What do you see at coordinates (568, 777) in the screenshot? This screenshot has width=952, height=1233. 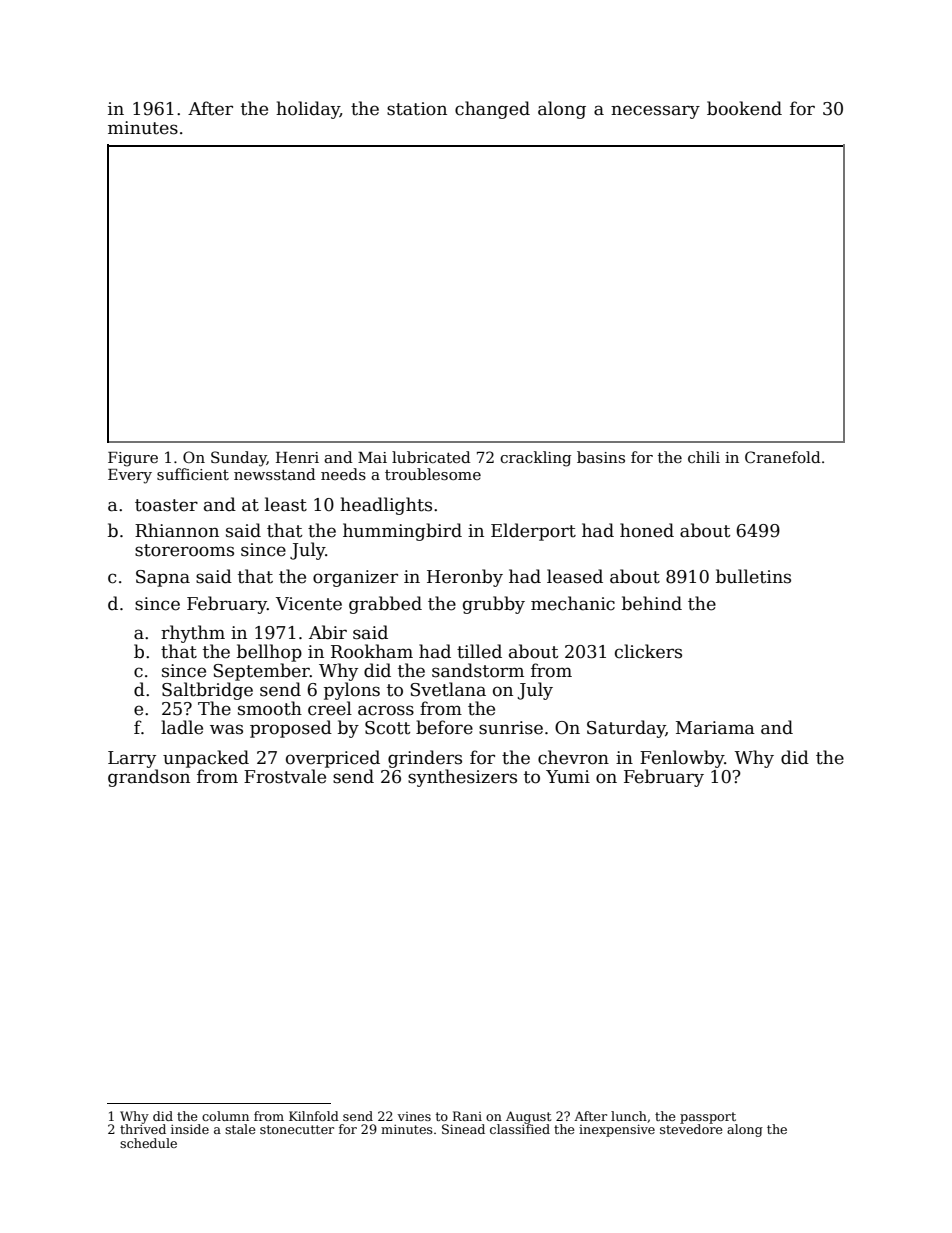 I see `Yumi` at bounding box center [568, 777].
